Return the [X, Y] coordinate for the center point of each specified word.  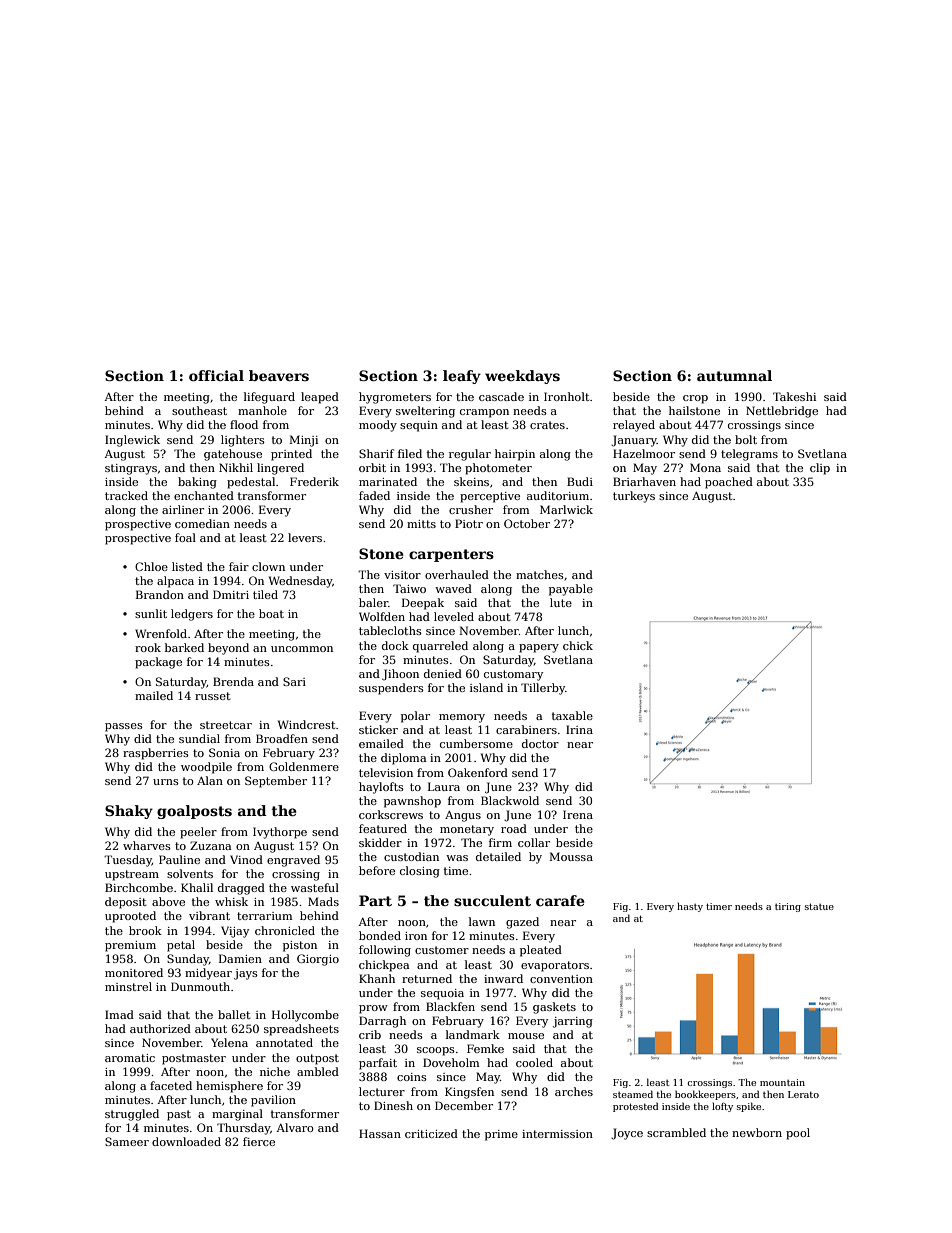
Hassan [380, 1133]
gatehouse [233, 455]
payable [571, 590]
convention [561, 979]
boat [271, 613]
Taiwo [409, 588]
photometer [498, 469]
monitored [134, 972]
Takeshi [794, 396]
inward [503, 978]
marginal [237, 1115]
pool [798, 1134]
